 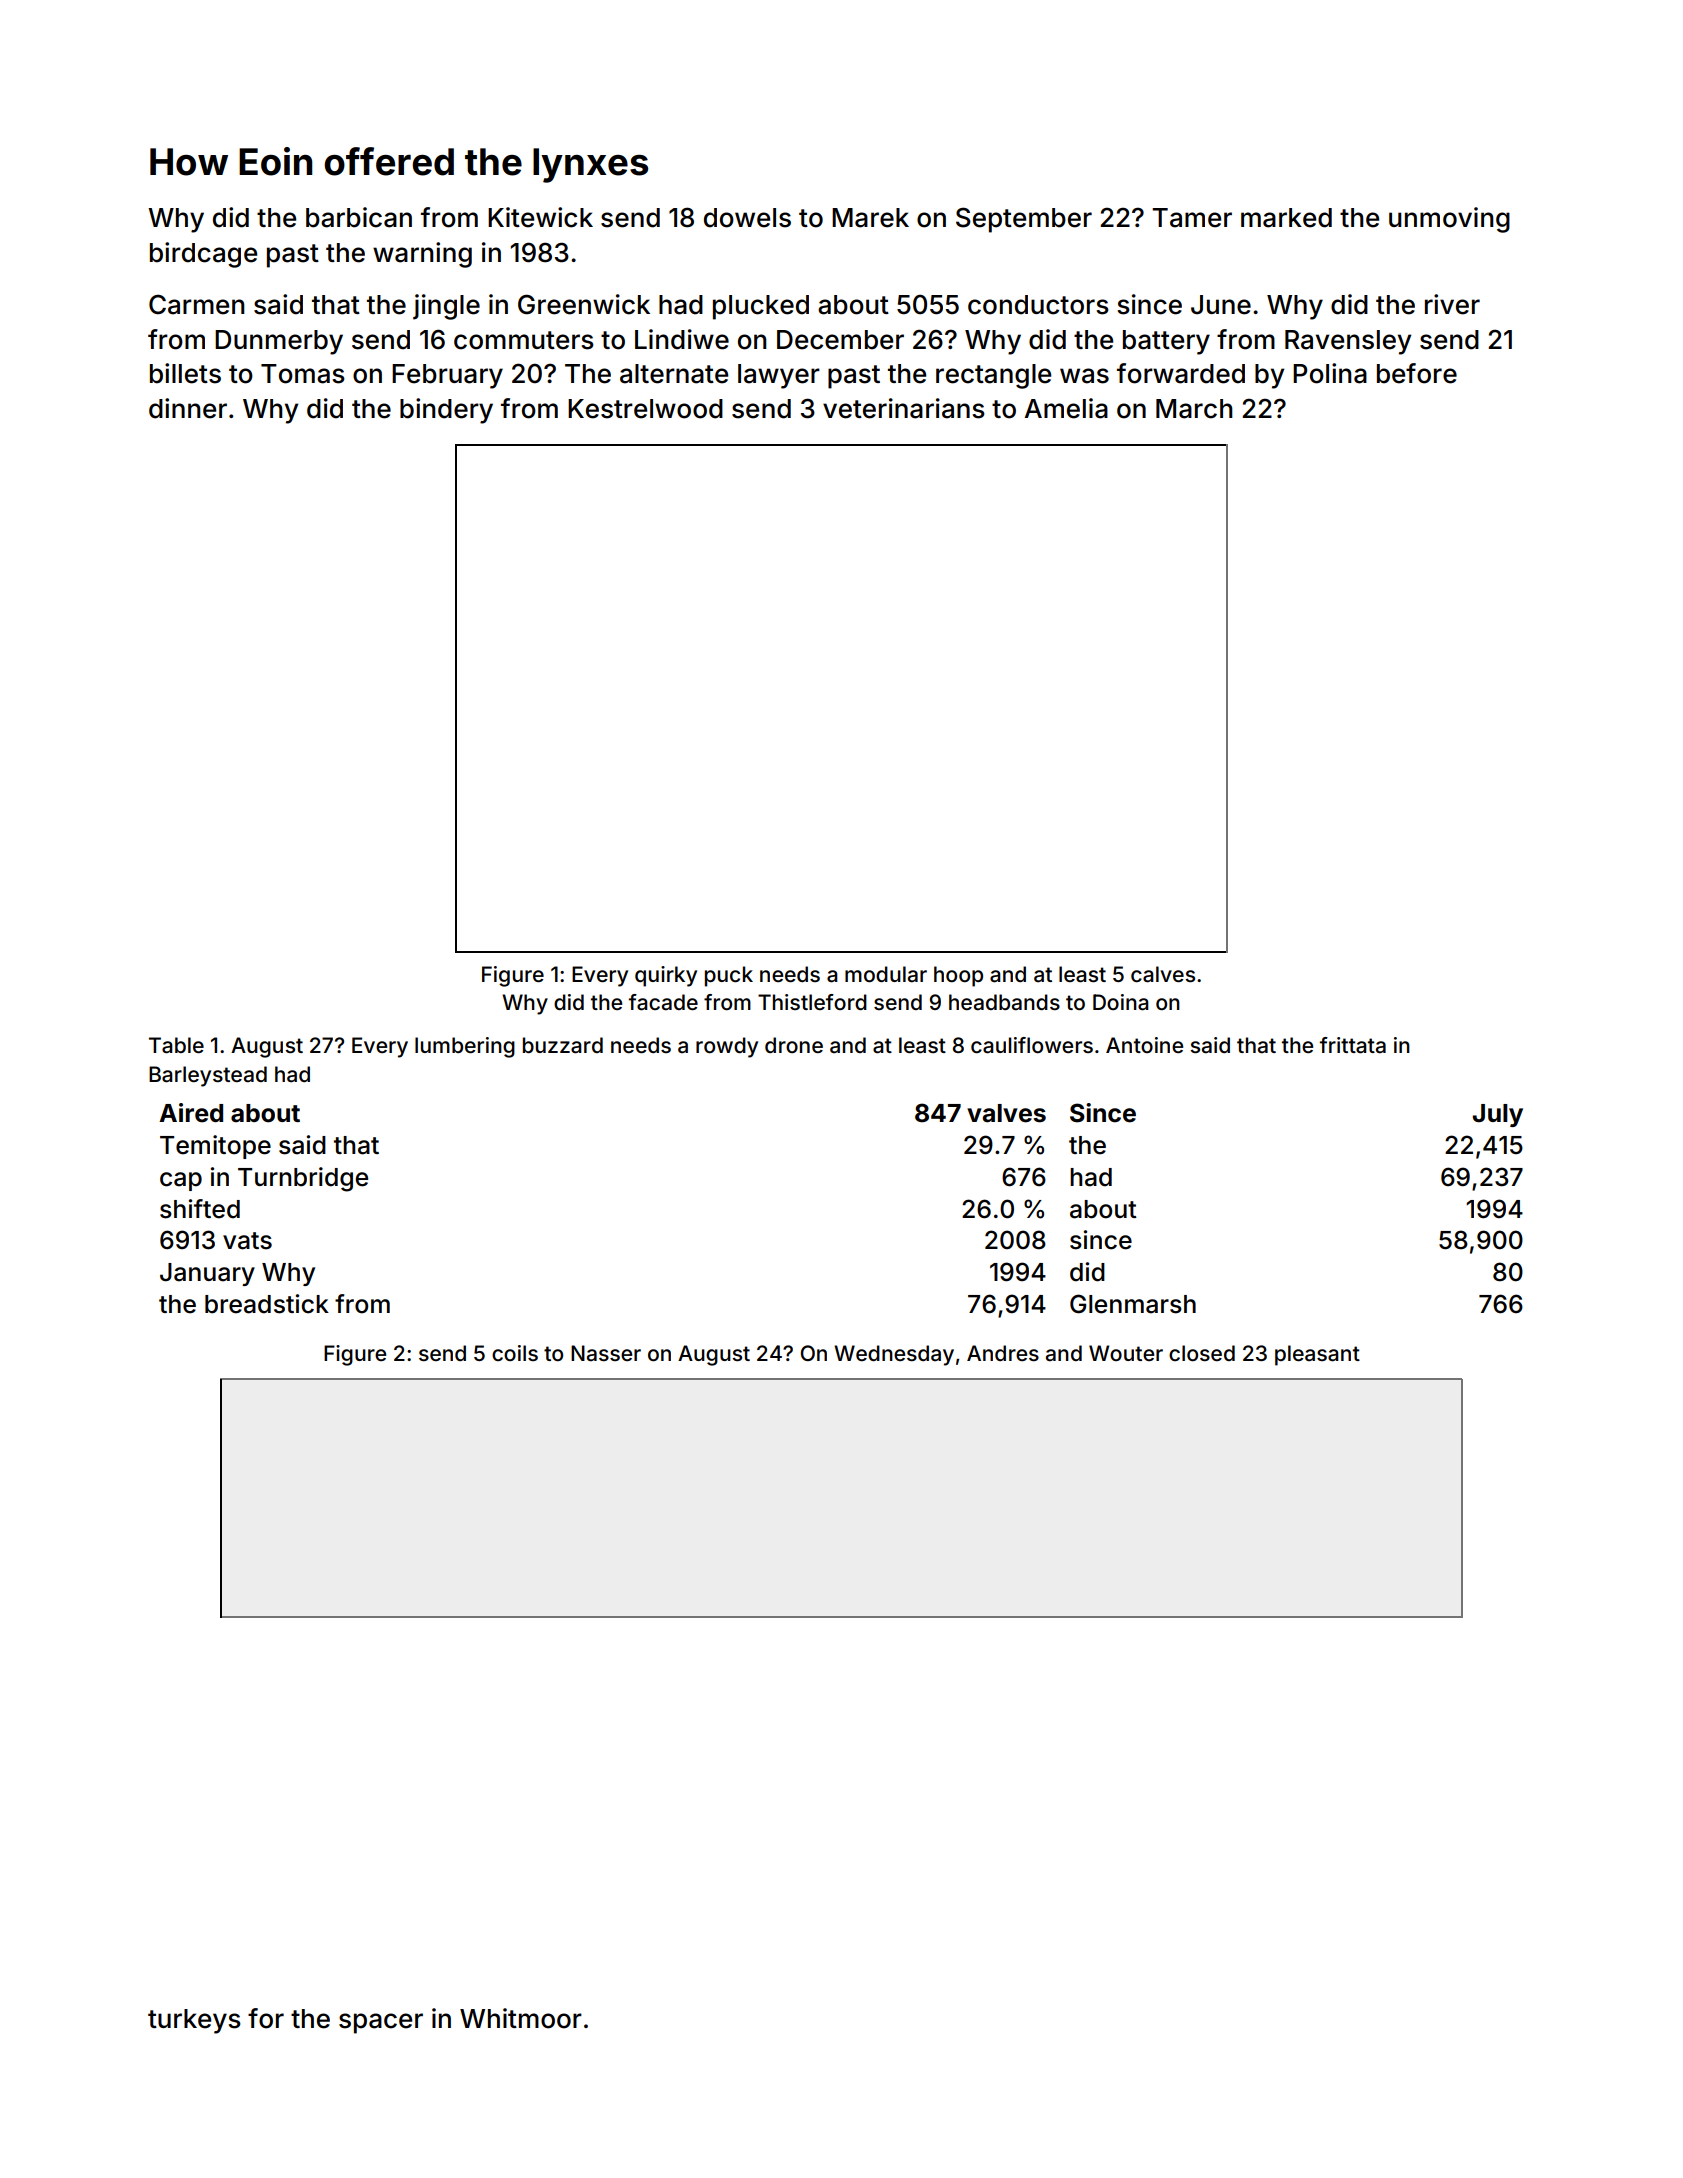 I want to click on bindery, so click(x=446, y=411).
